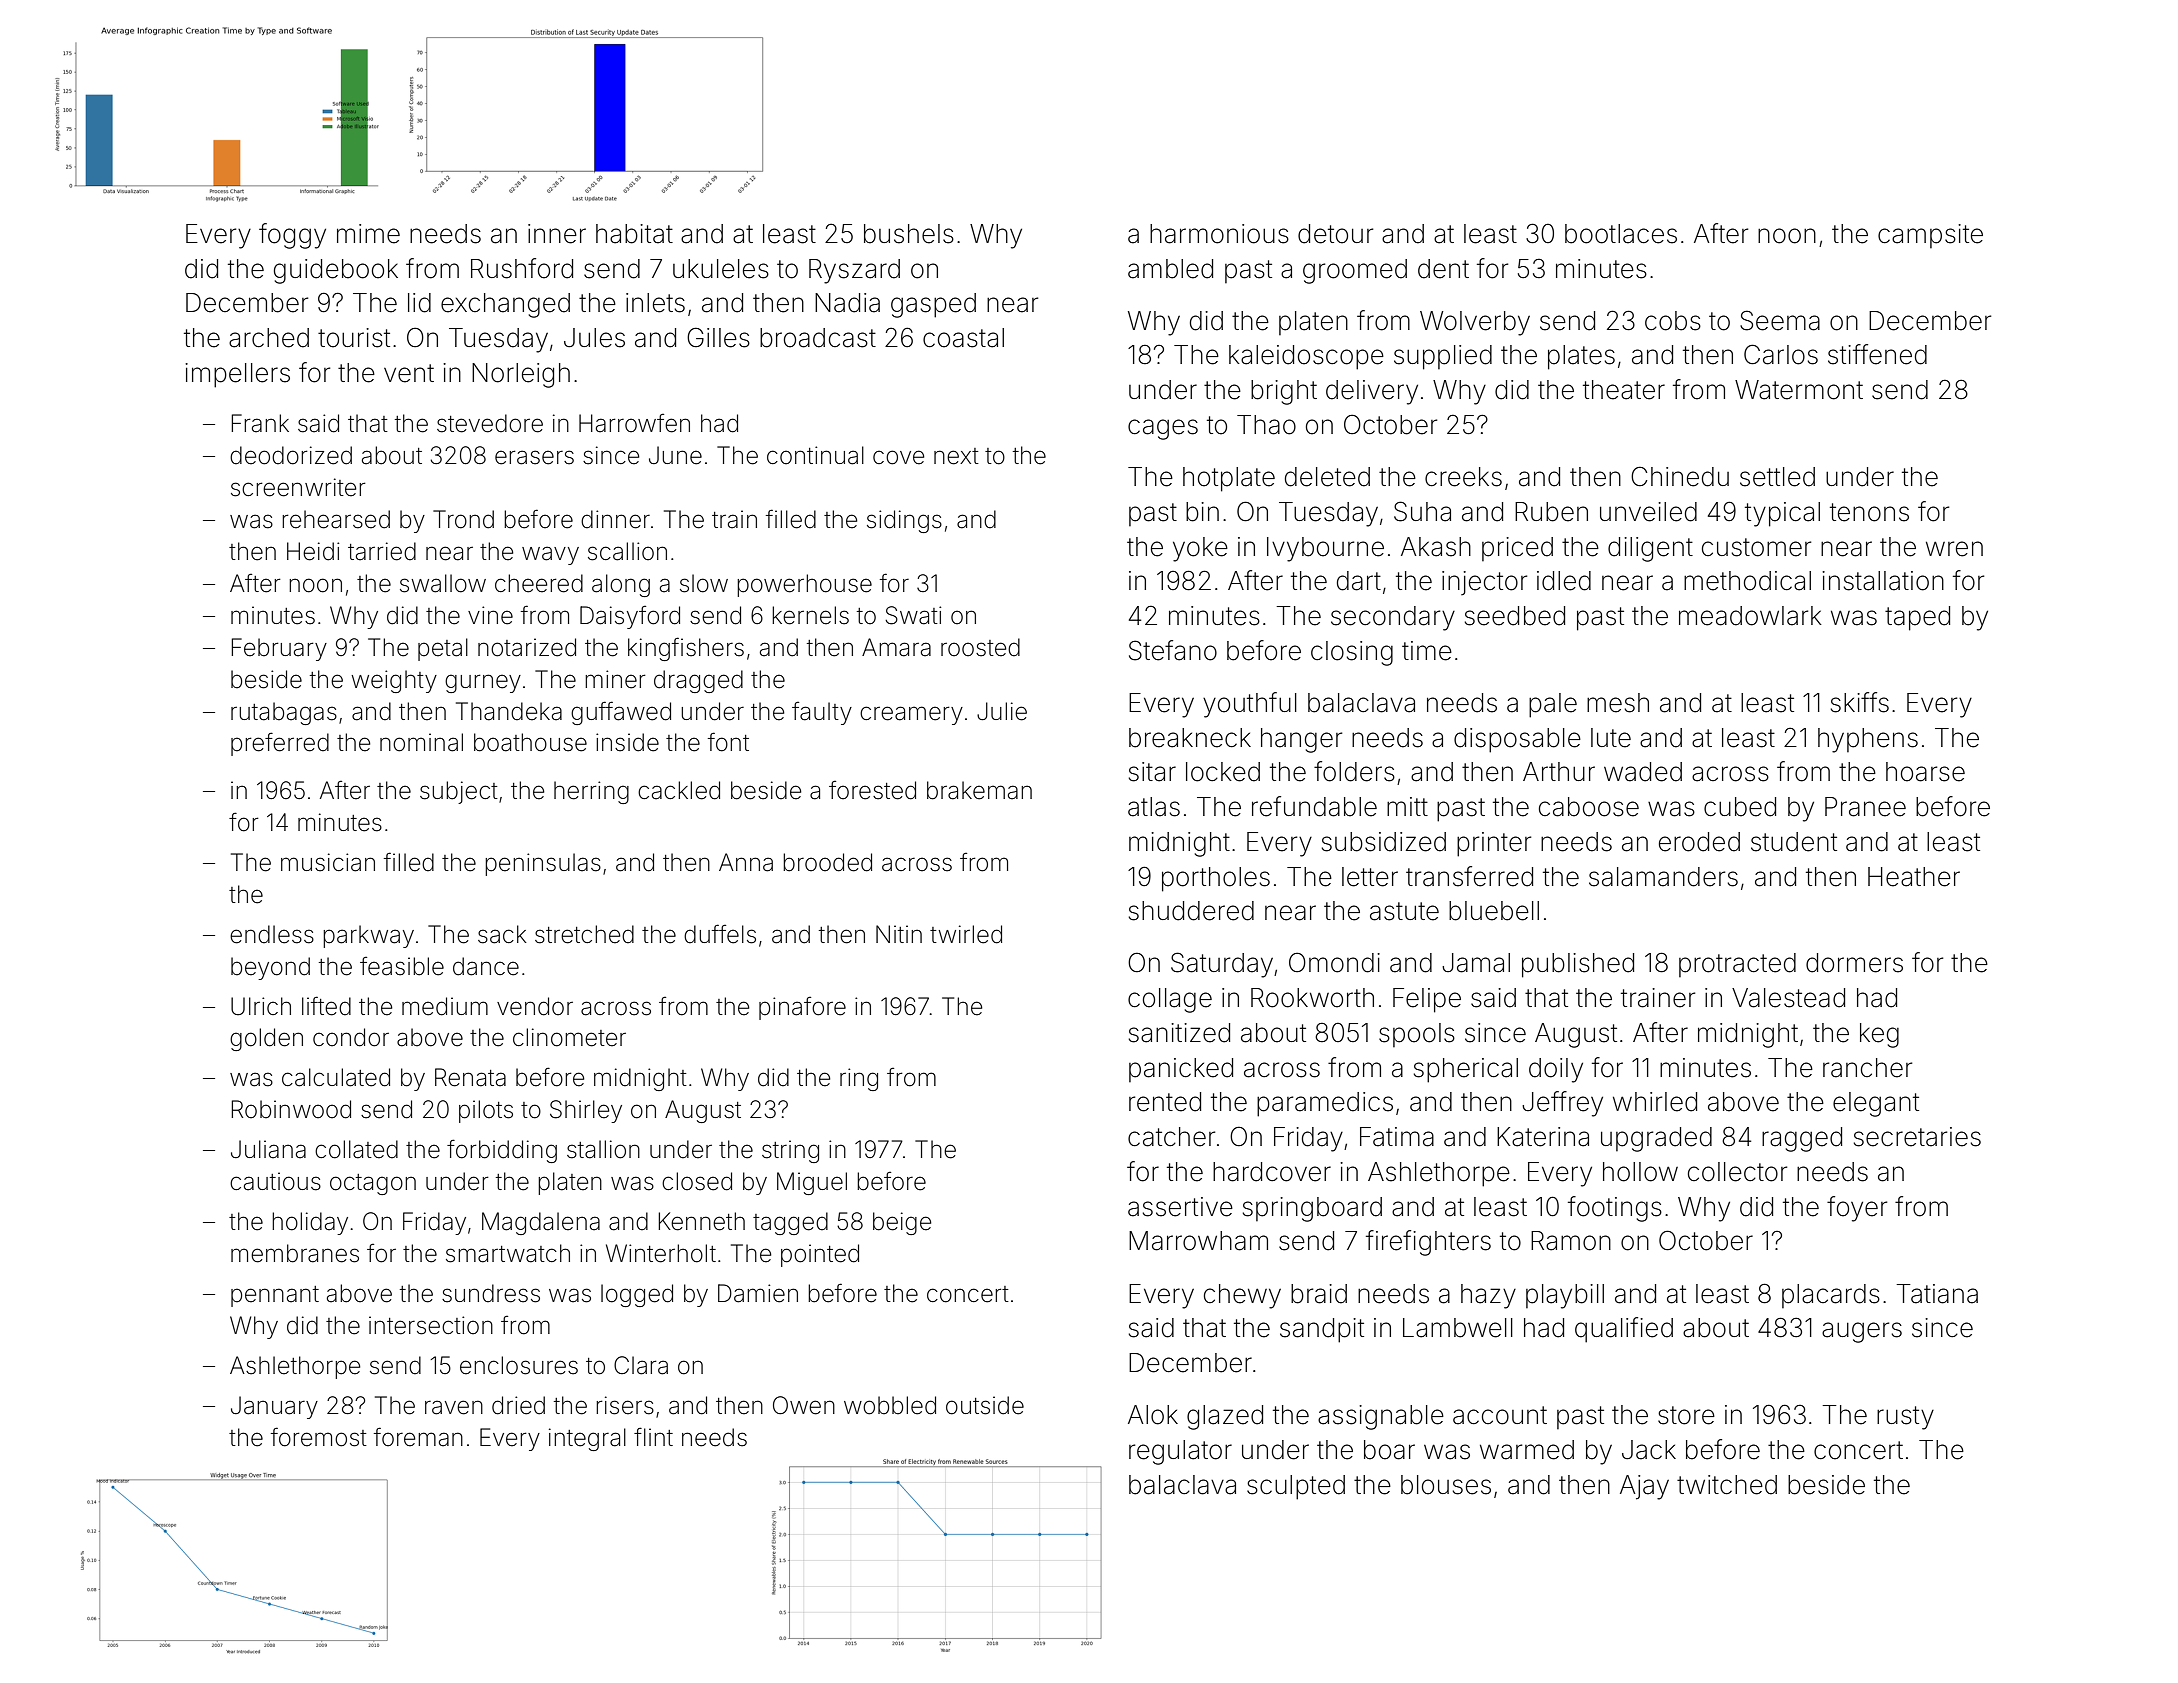 Image resolution: width=2178 pixels, height=1683 pixels. I want to click on installation, so click(1883, 581).
